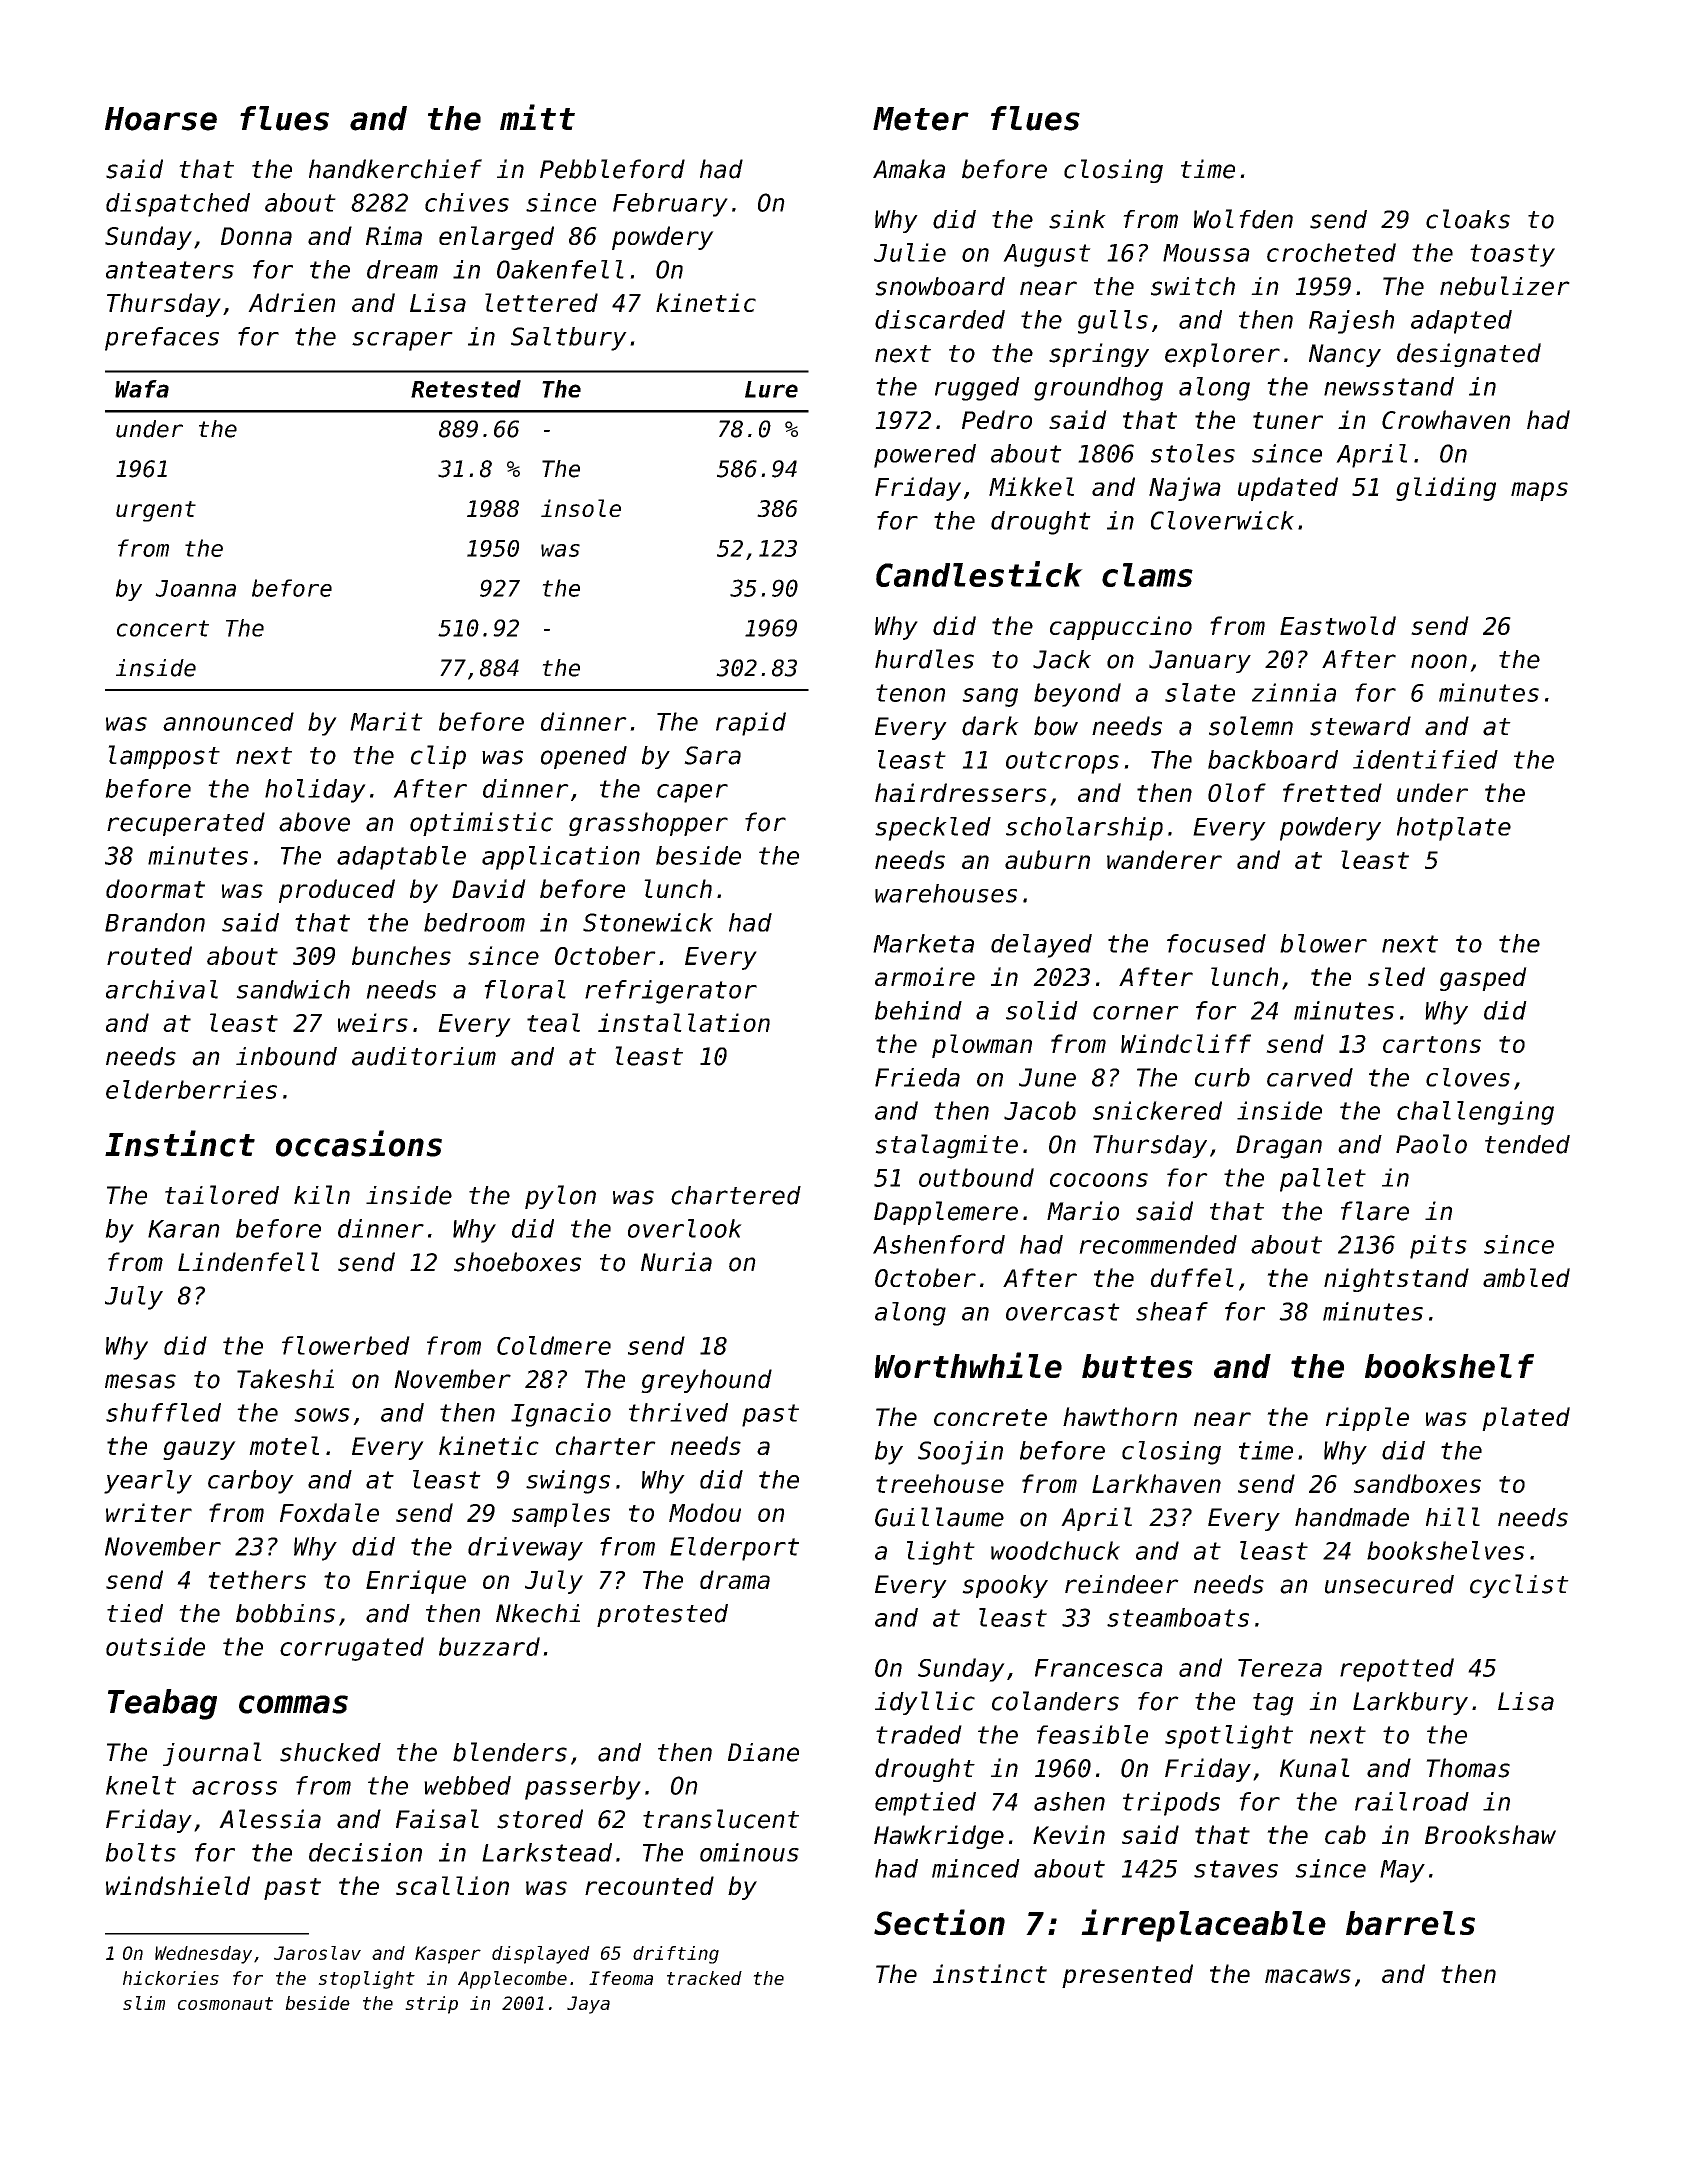 The image size is (1683, 2178). Describe the element at coordinates (990, 726) in the image. I see `dark` at that location.
